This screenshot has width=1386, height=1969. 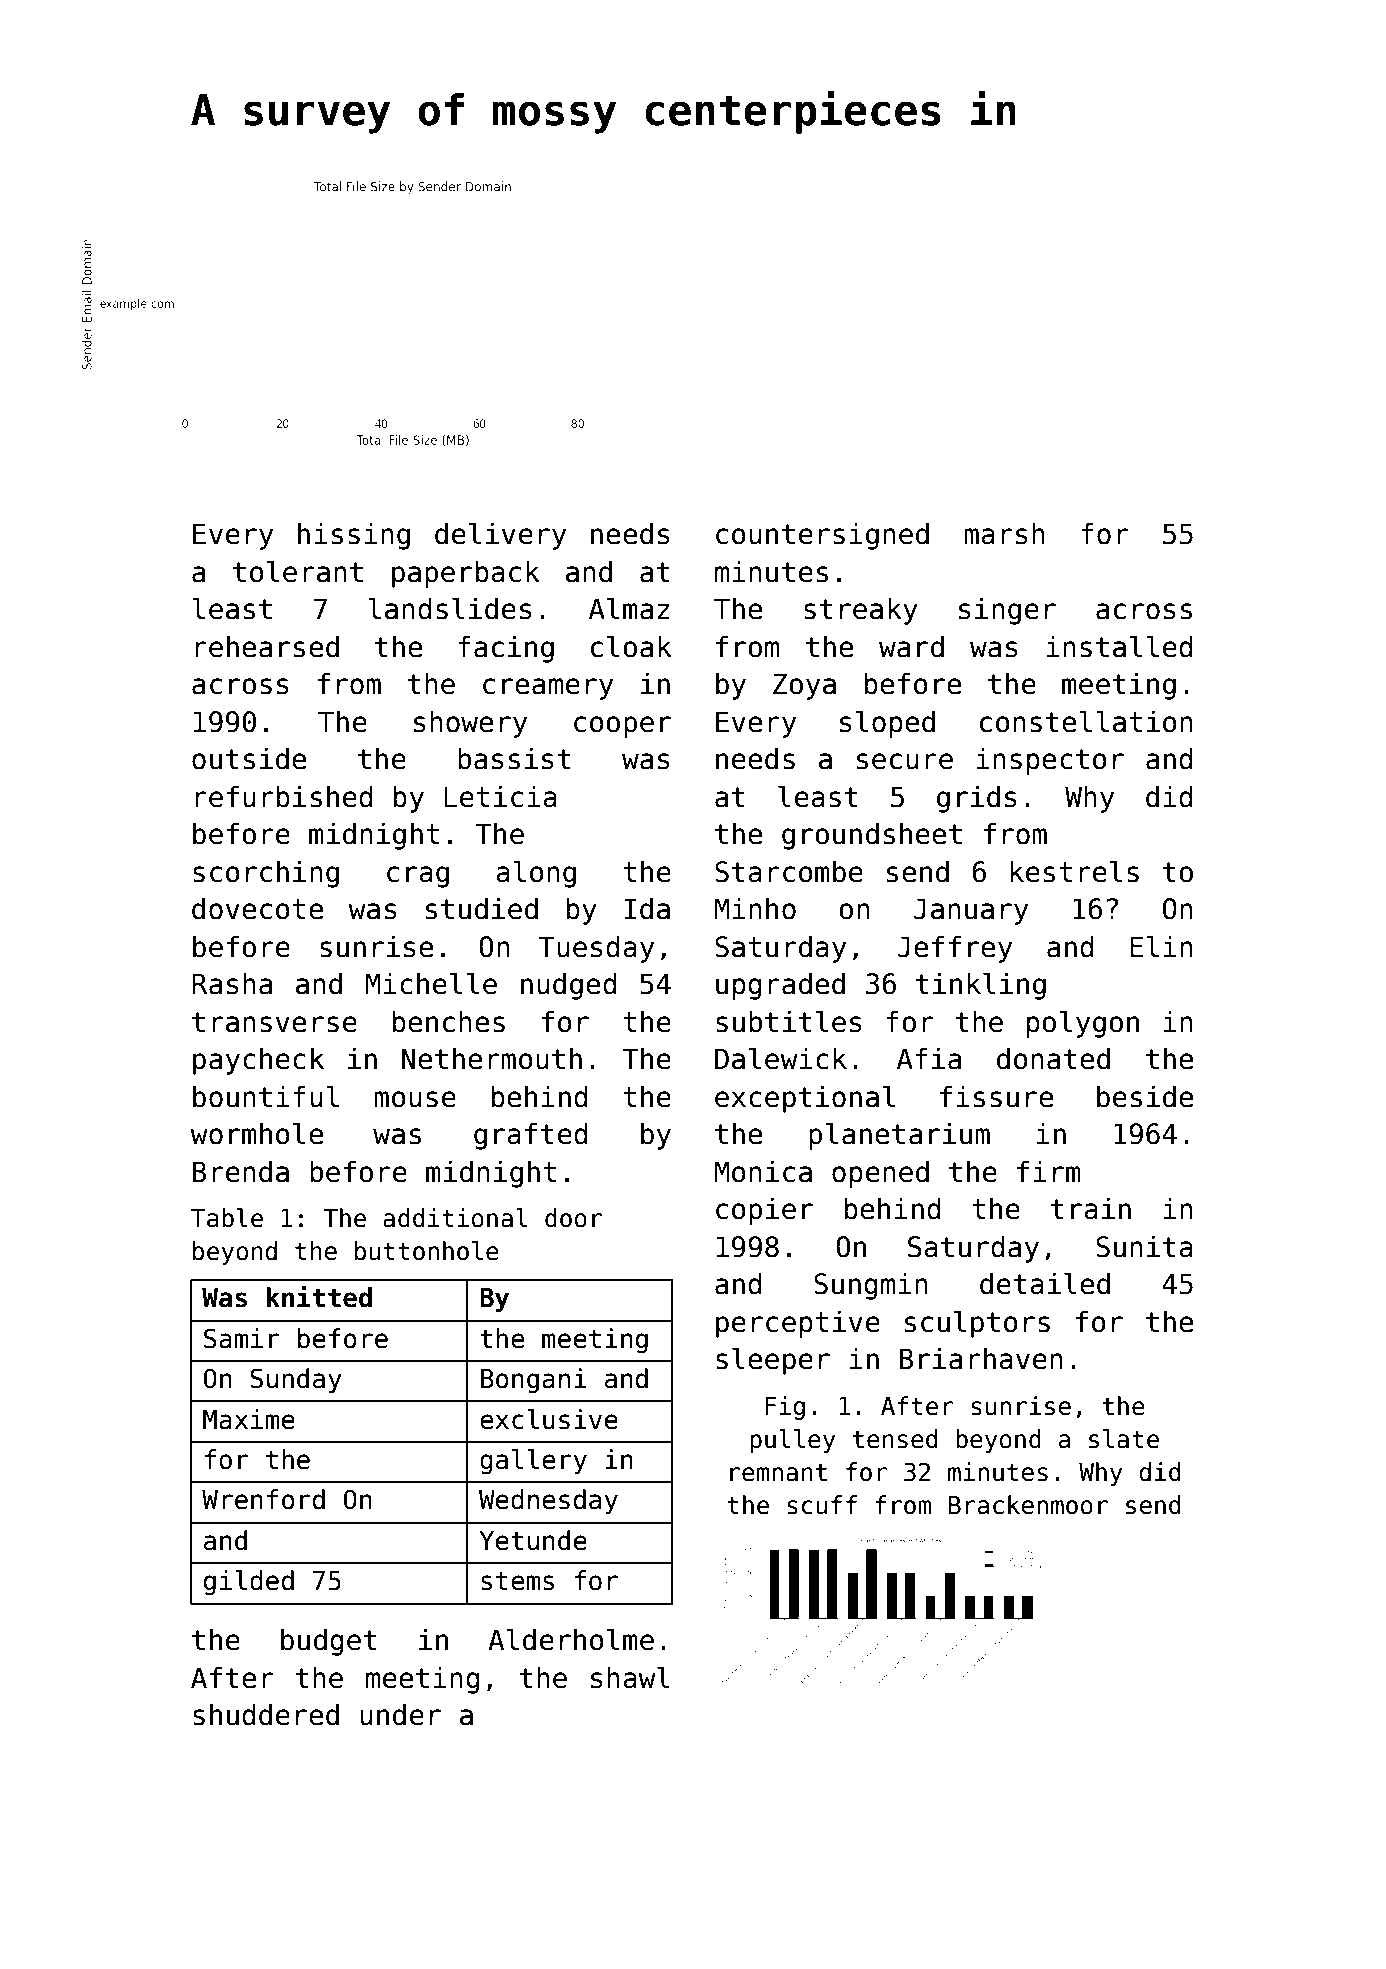 I want to click on Brackenmoor, so click(x=1028, y=1505).
